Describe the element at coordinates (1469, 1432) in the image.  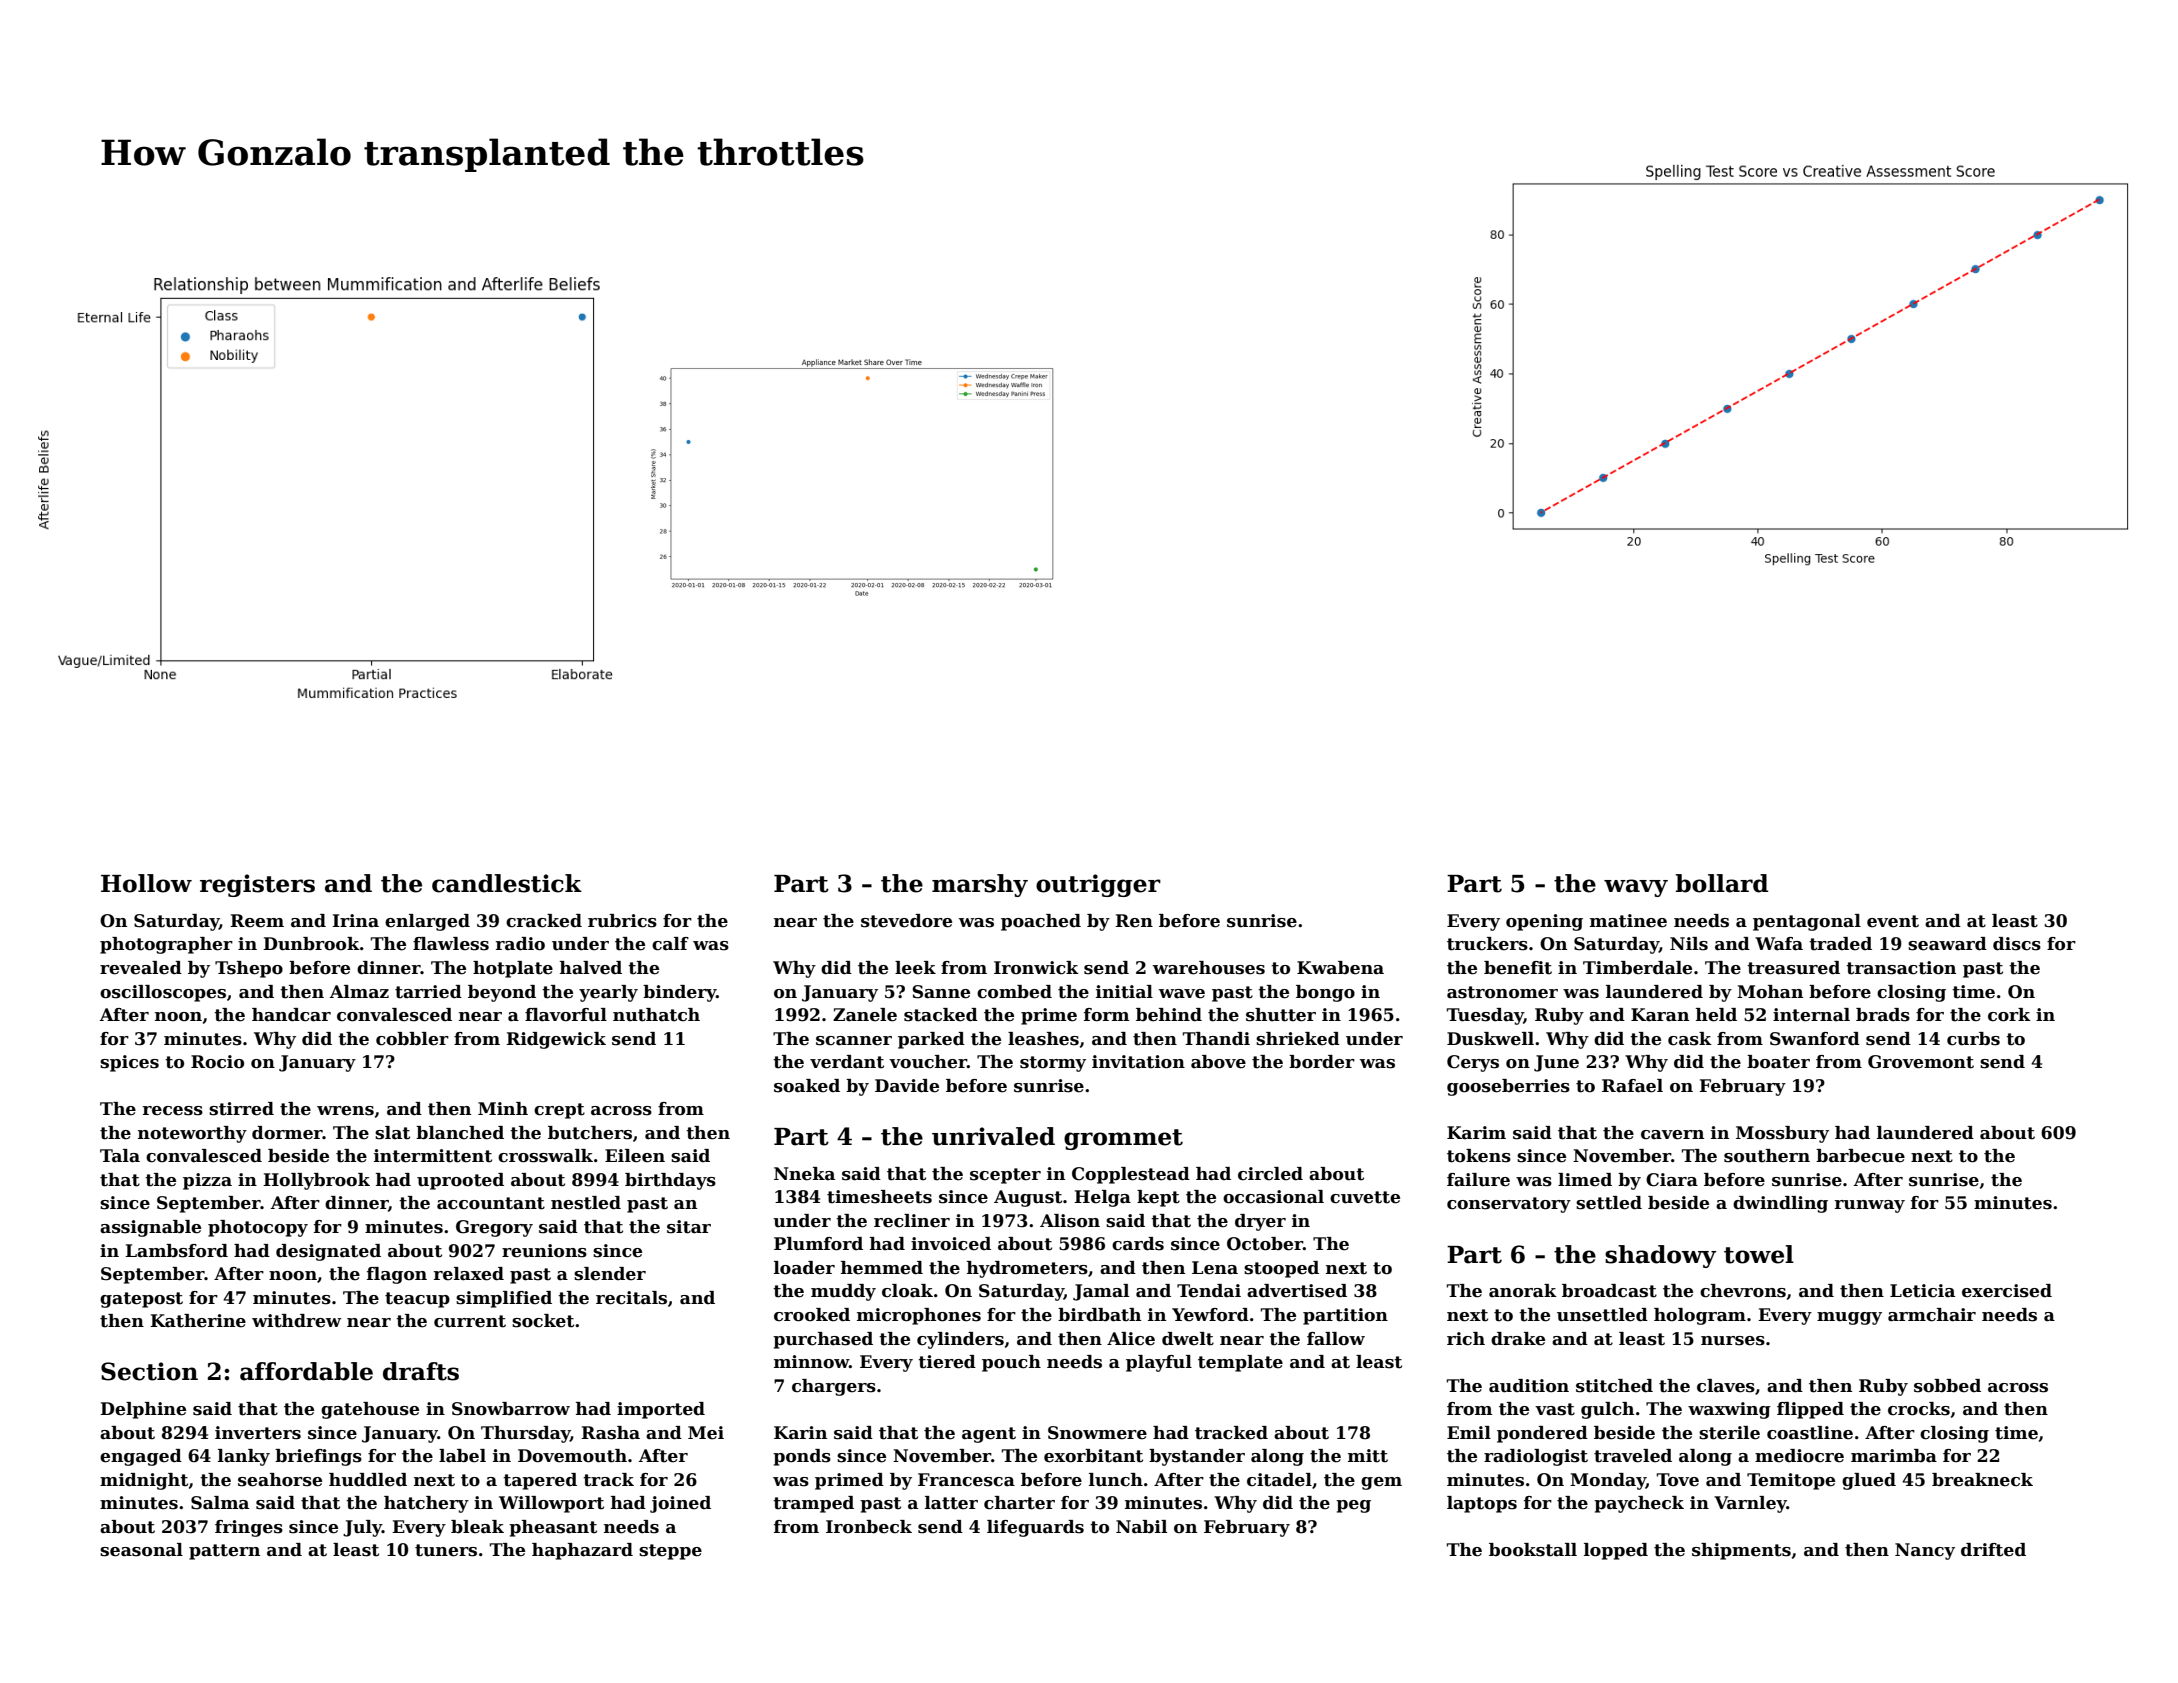
I see `Emil` at that location.
